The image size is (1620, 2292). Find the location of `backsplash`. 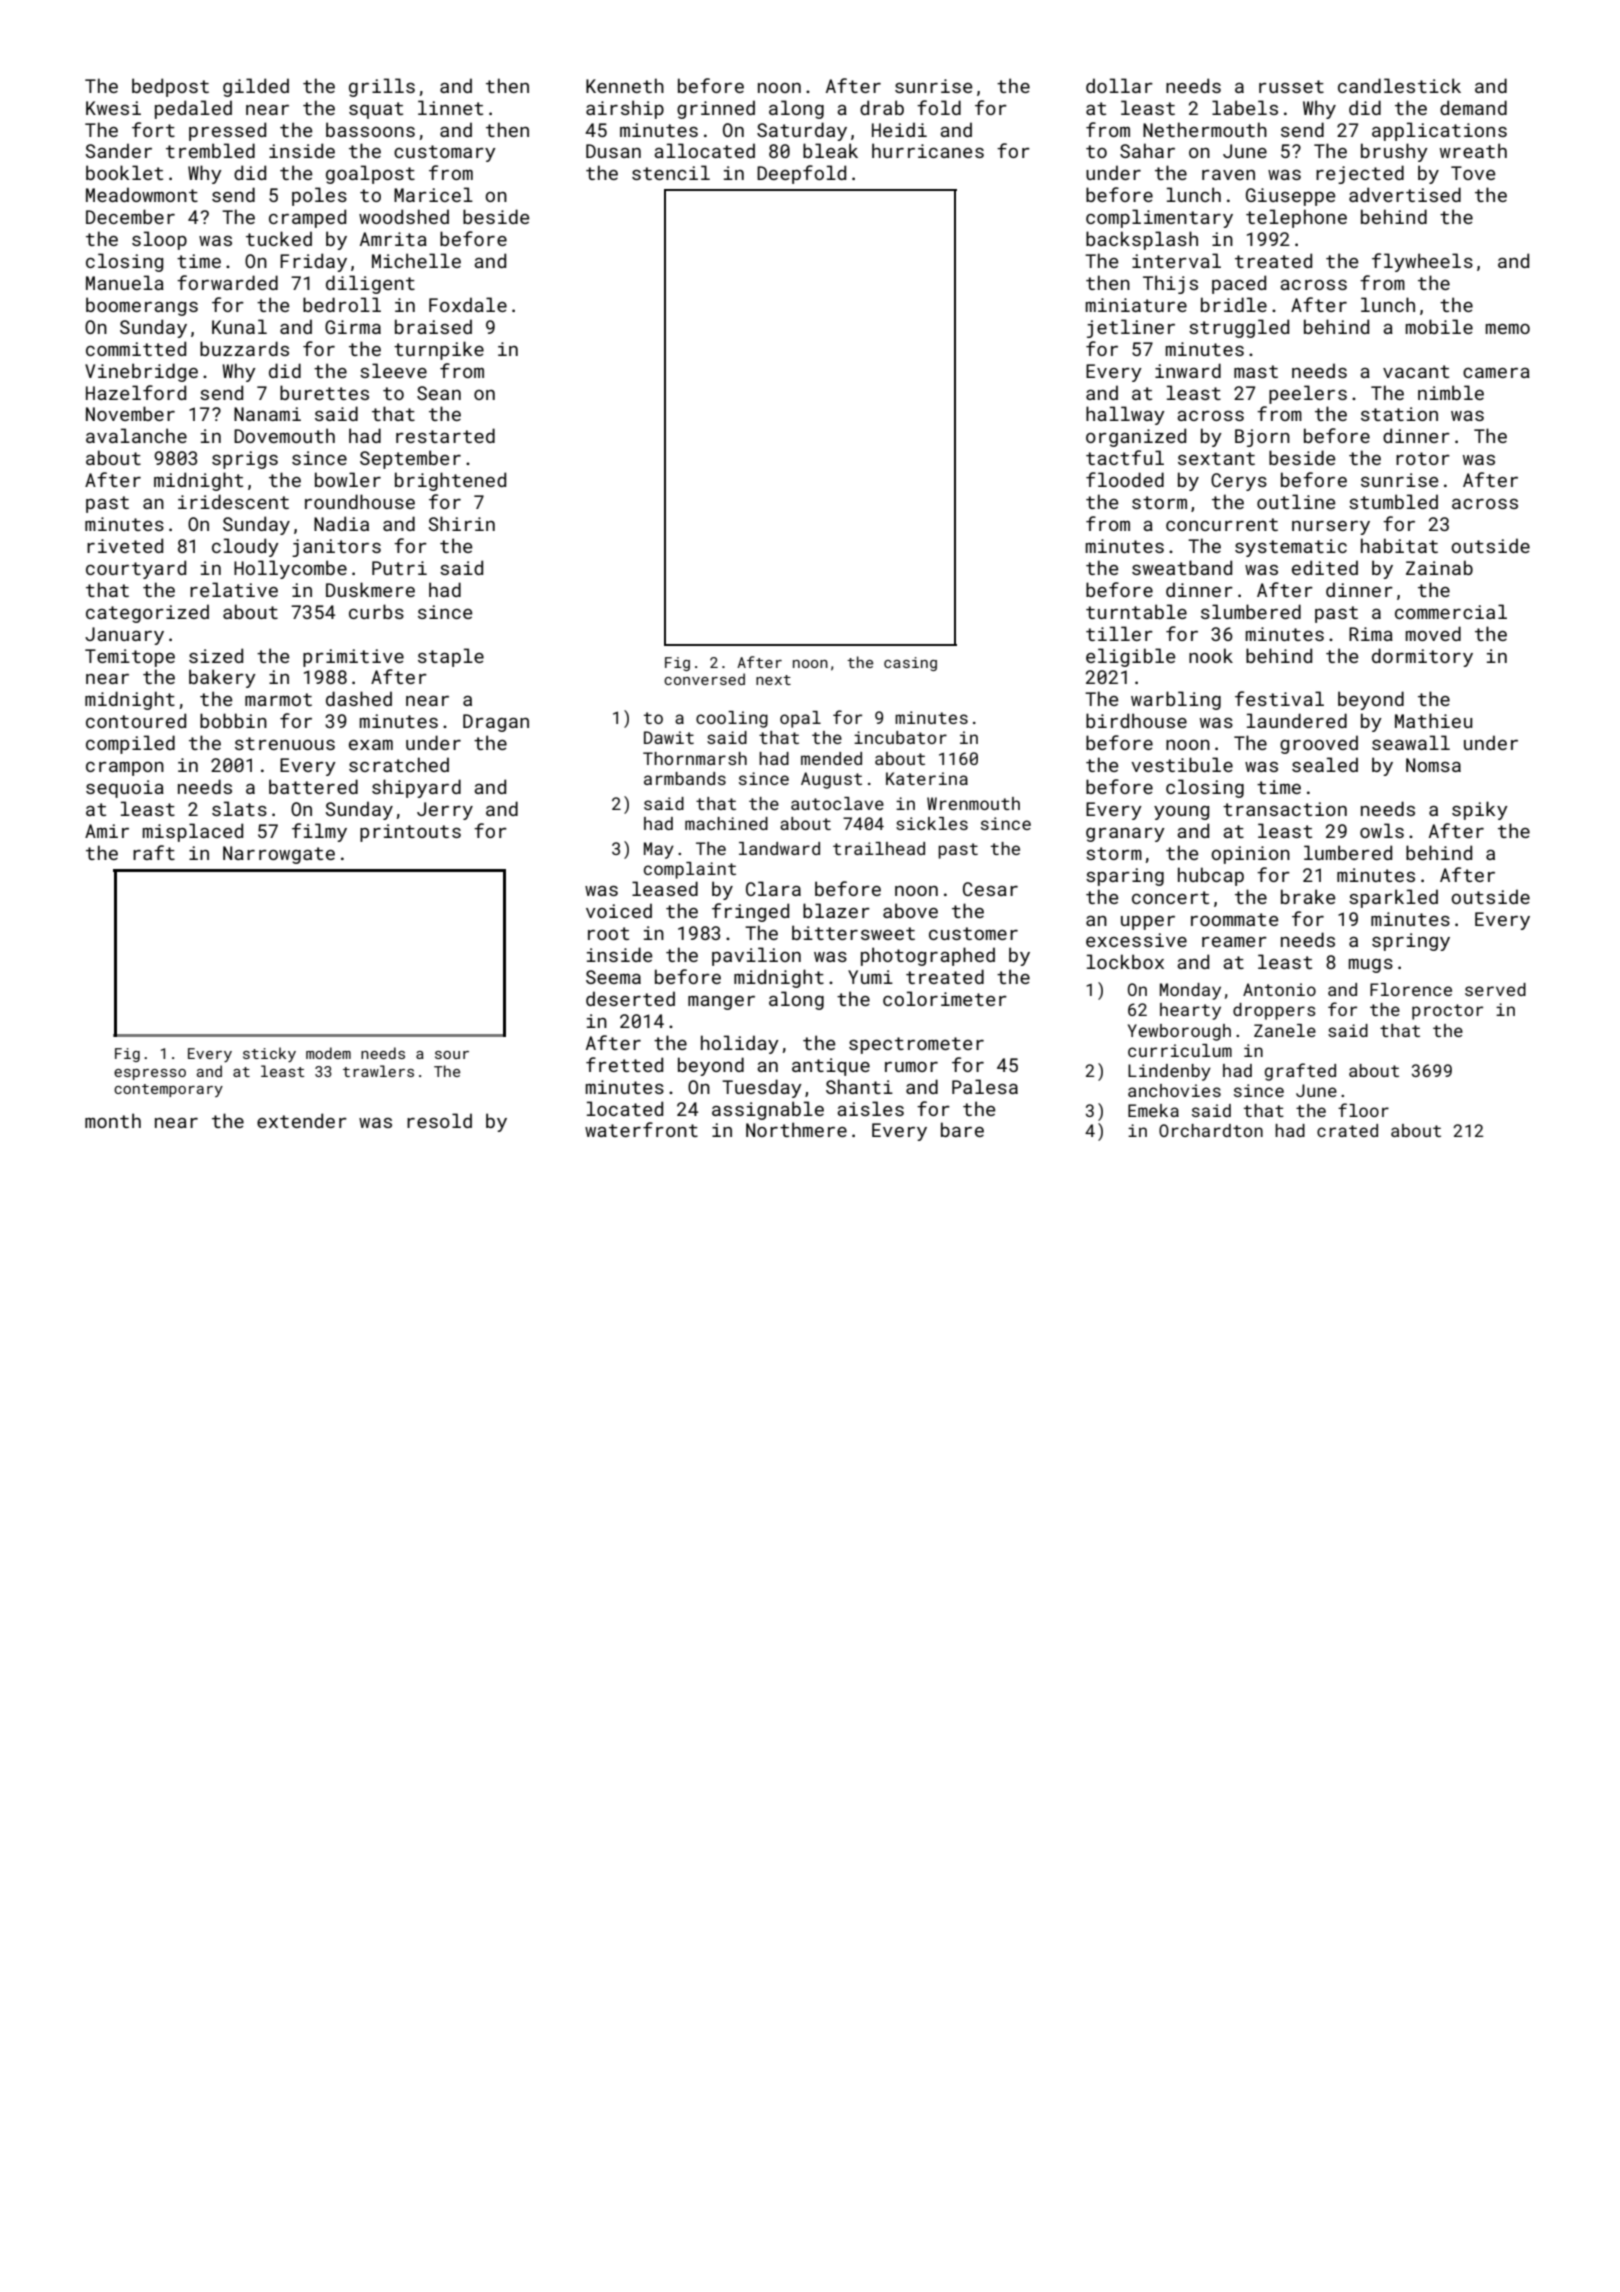

backsplash is located at coordinates (1142, 240).
